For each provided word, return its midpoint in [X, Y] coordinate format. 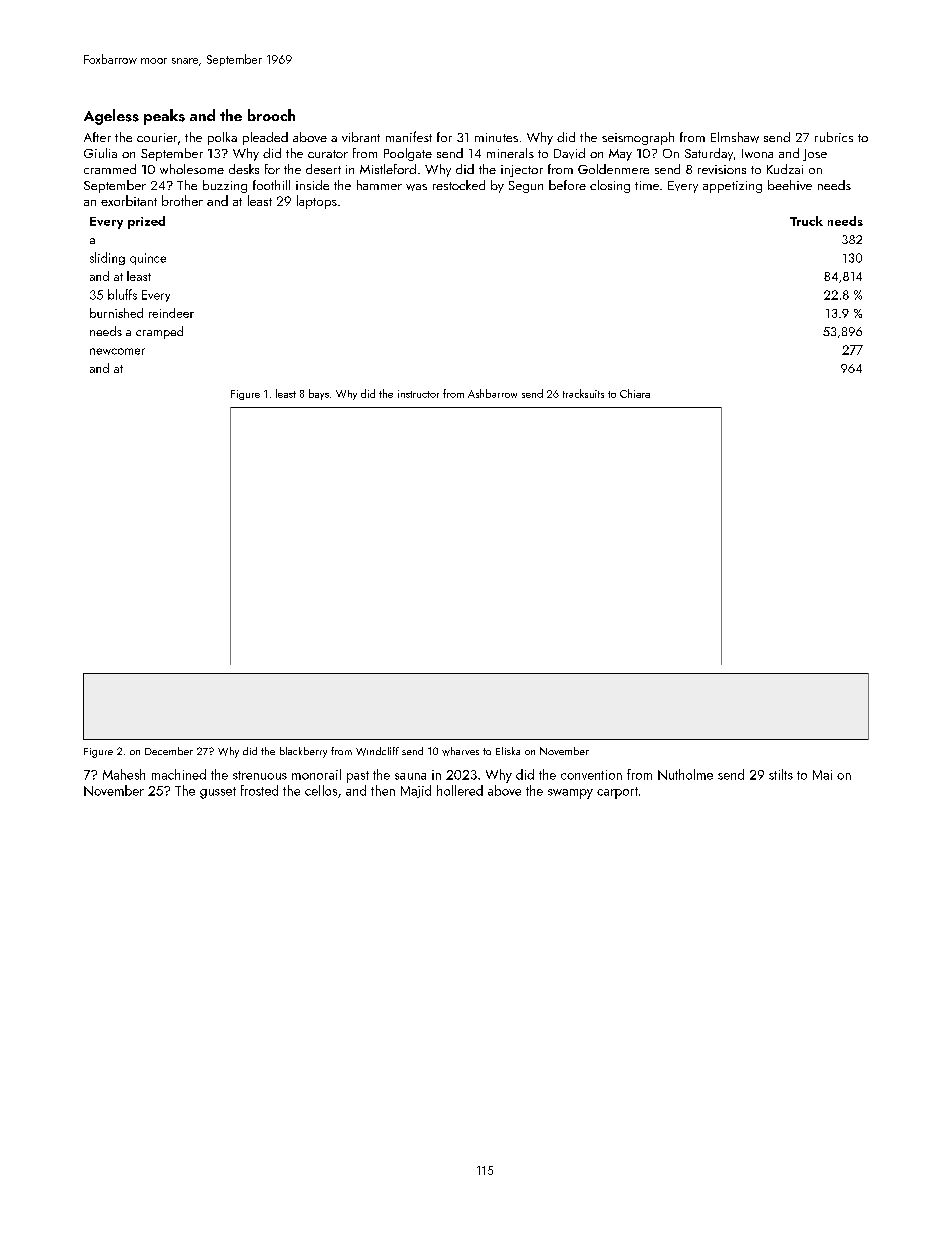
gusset [218, 793]
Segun [526, 187]
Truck [806, 221]
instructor [418, 394]
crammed [110, 169]
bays [319, 394]
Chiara [635, 393]
